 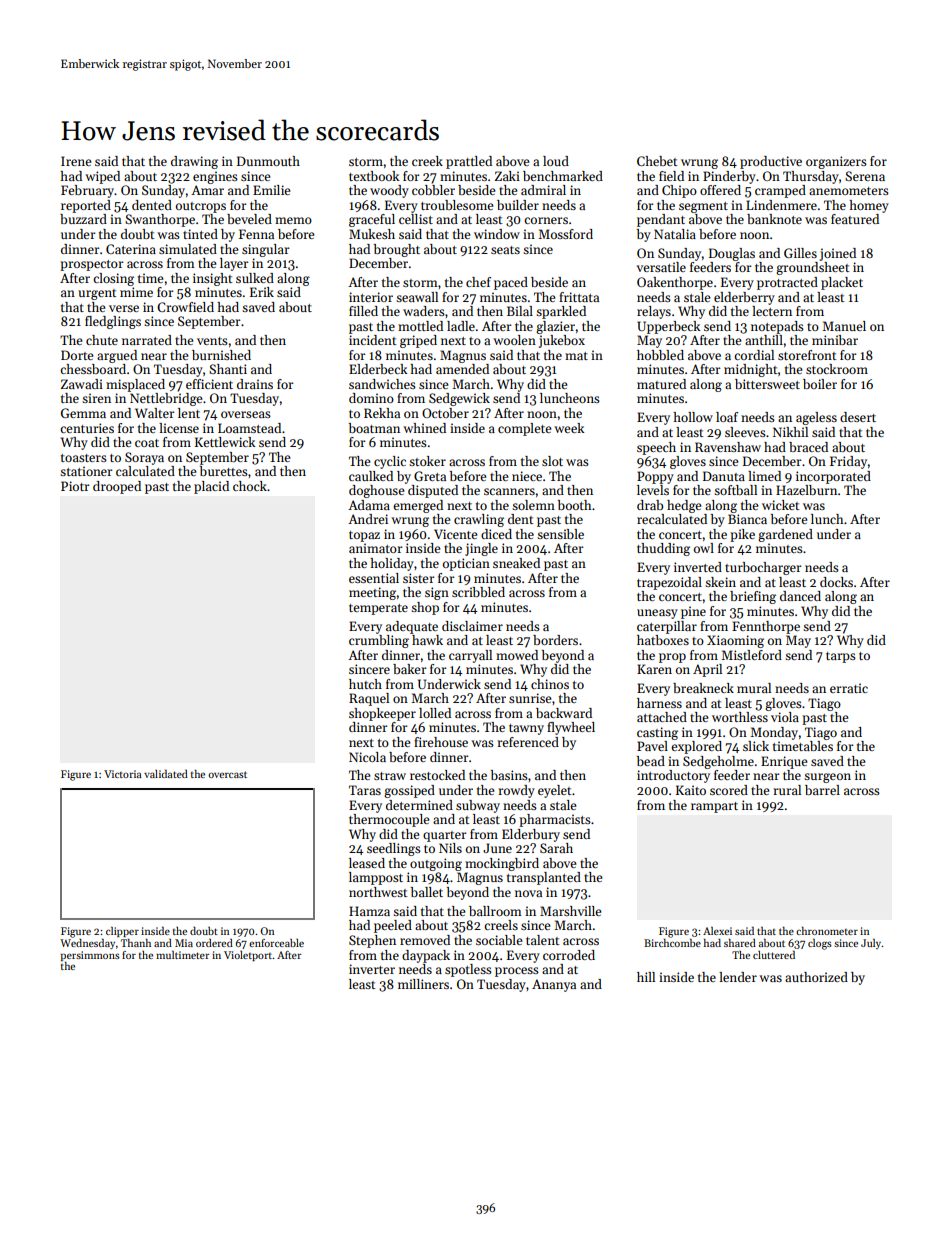 What do you see at coordinates (123, 774) in the image?
I see `Victoria` at bounding box center [123, 774].
